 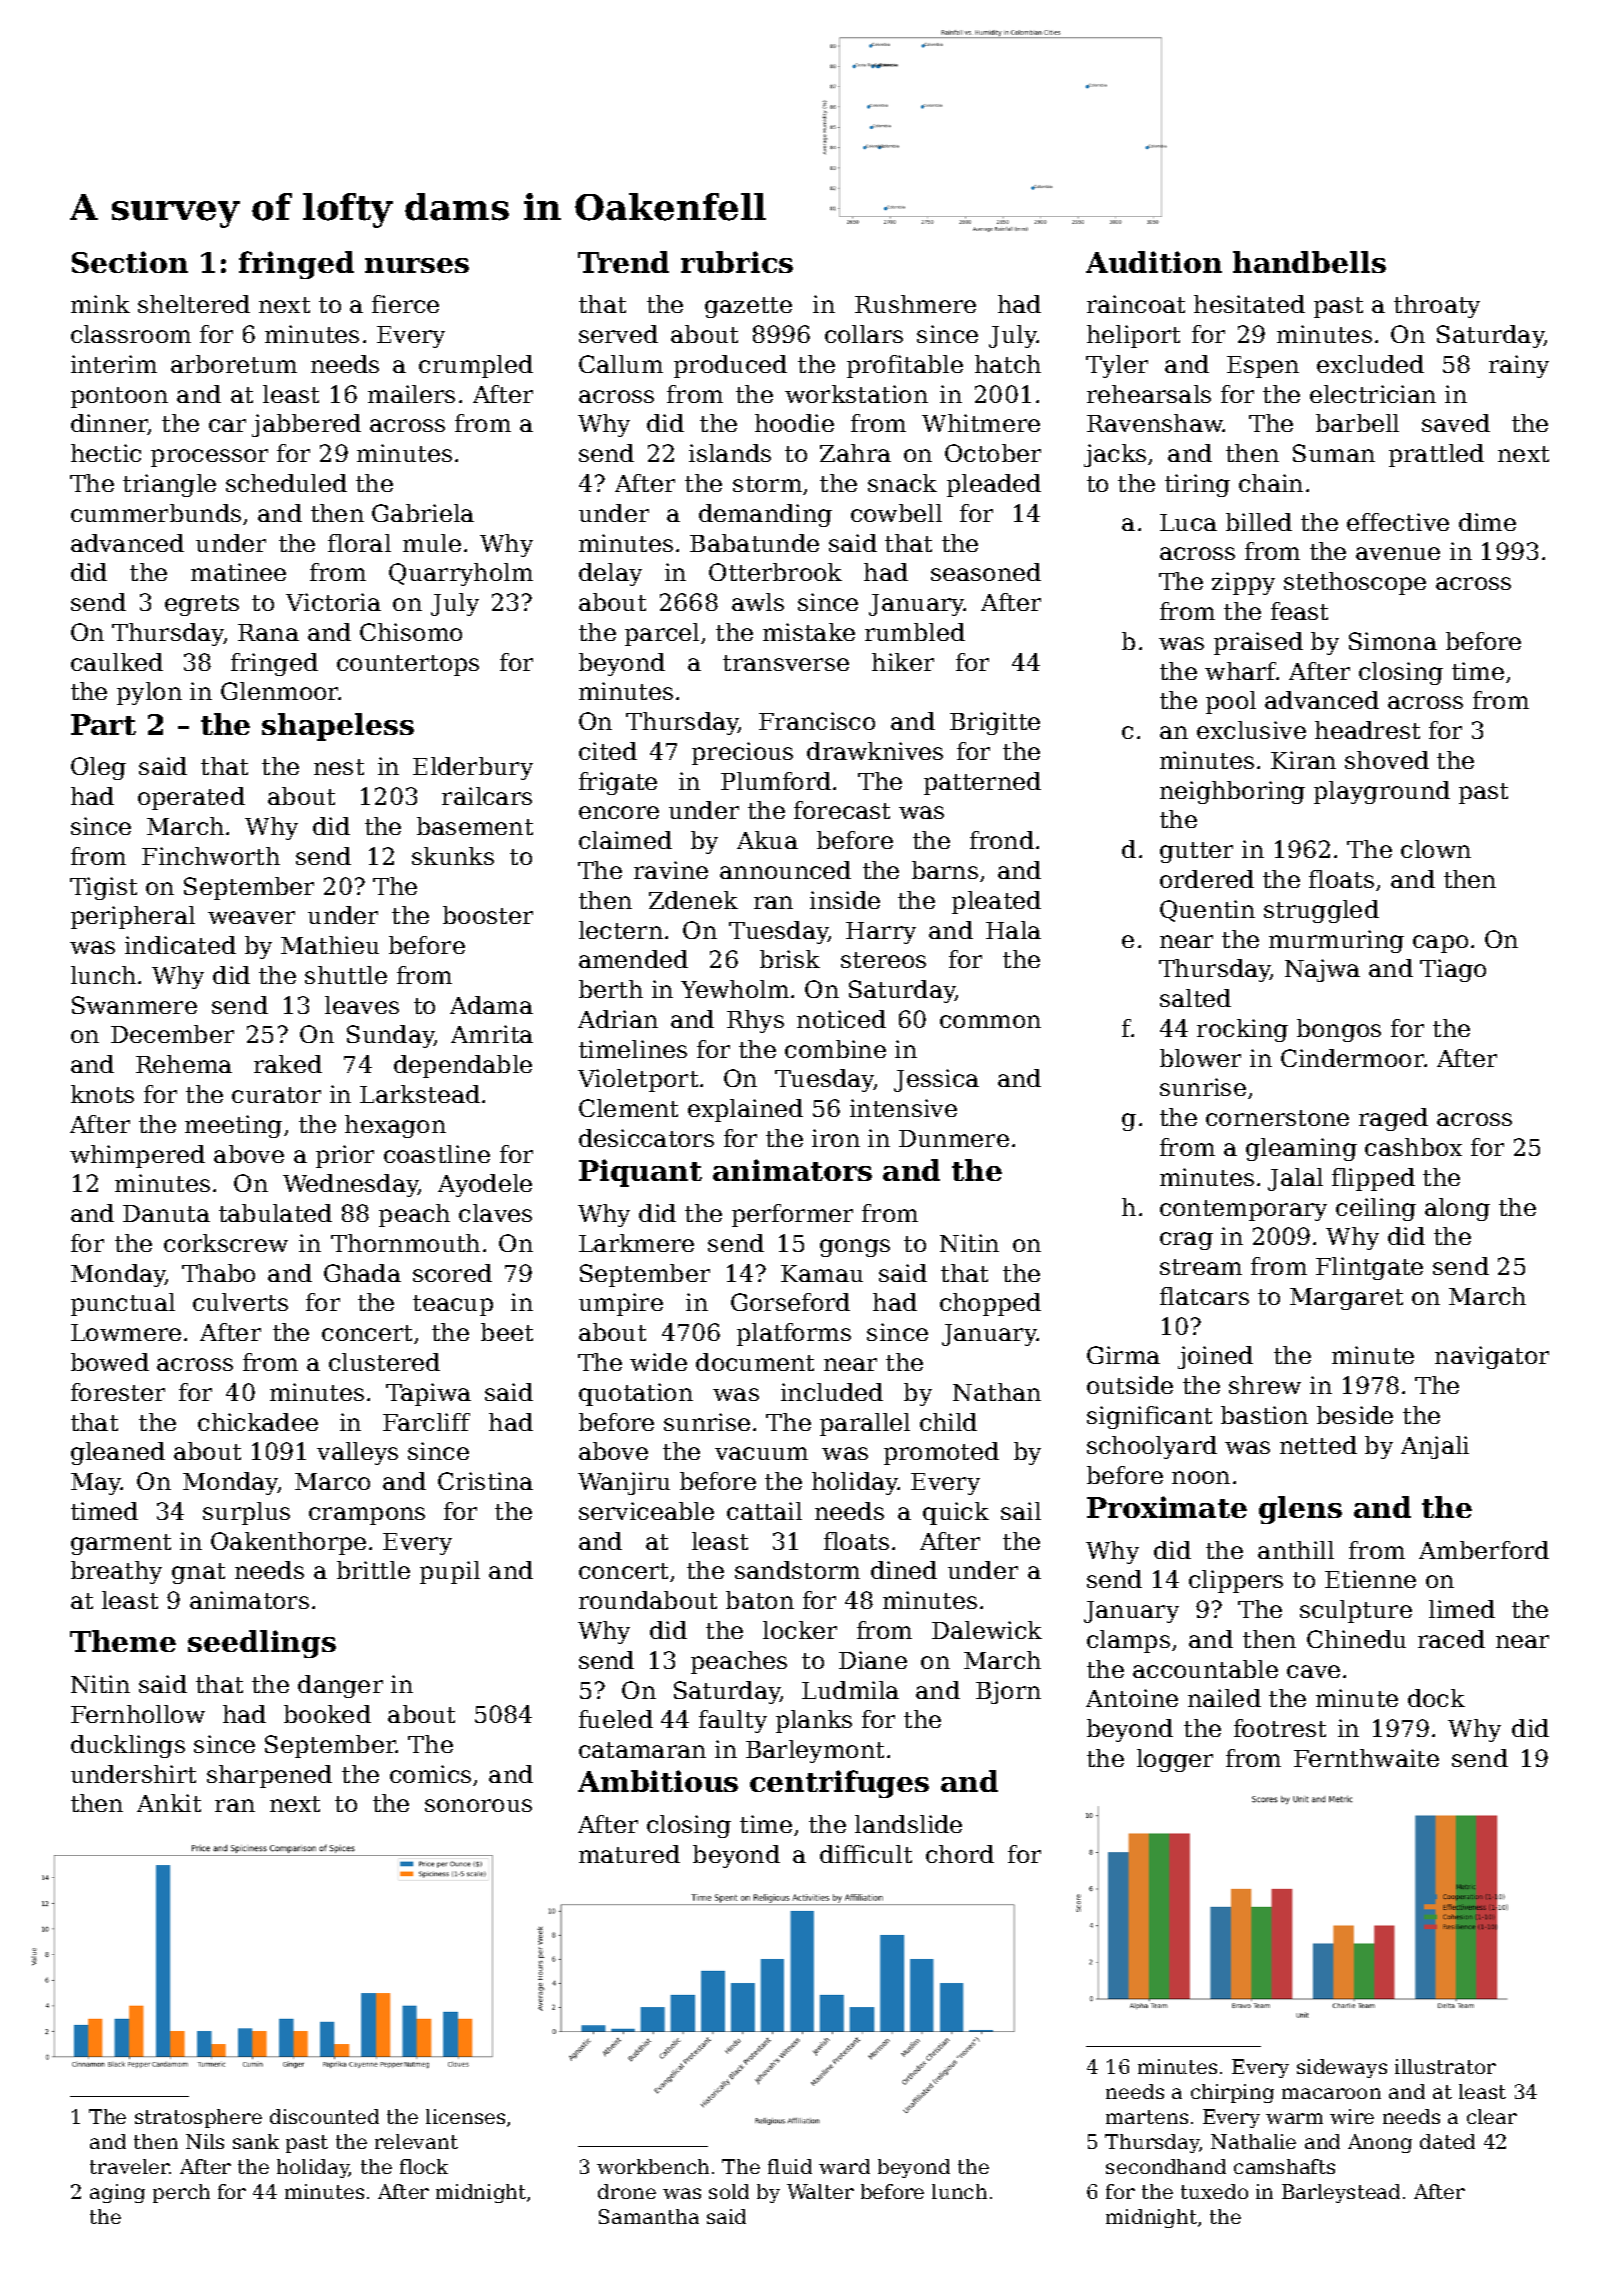 I want to click on Dunmere, so click(x=954, y=1138).
